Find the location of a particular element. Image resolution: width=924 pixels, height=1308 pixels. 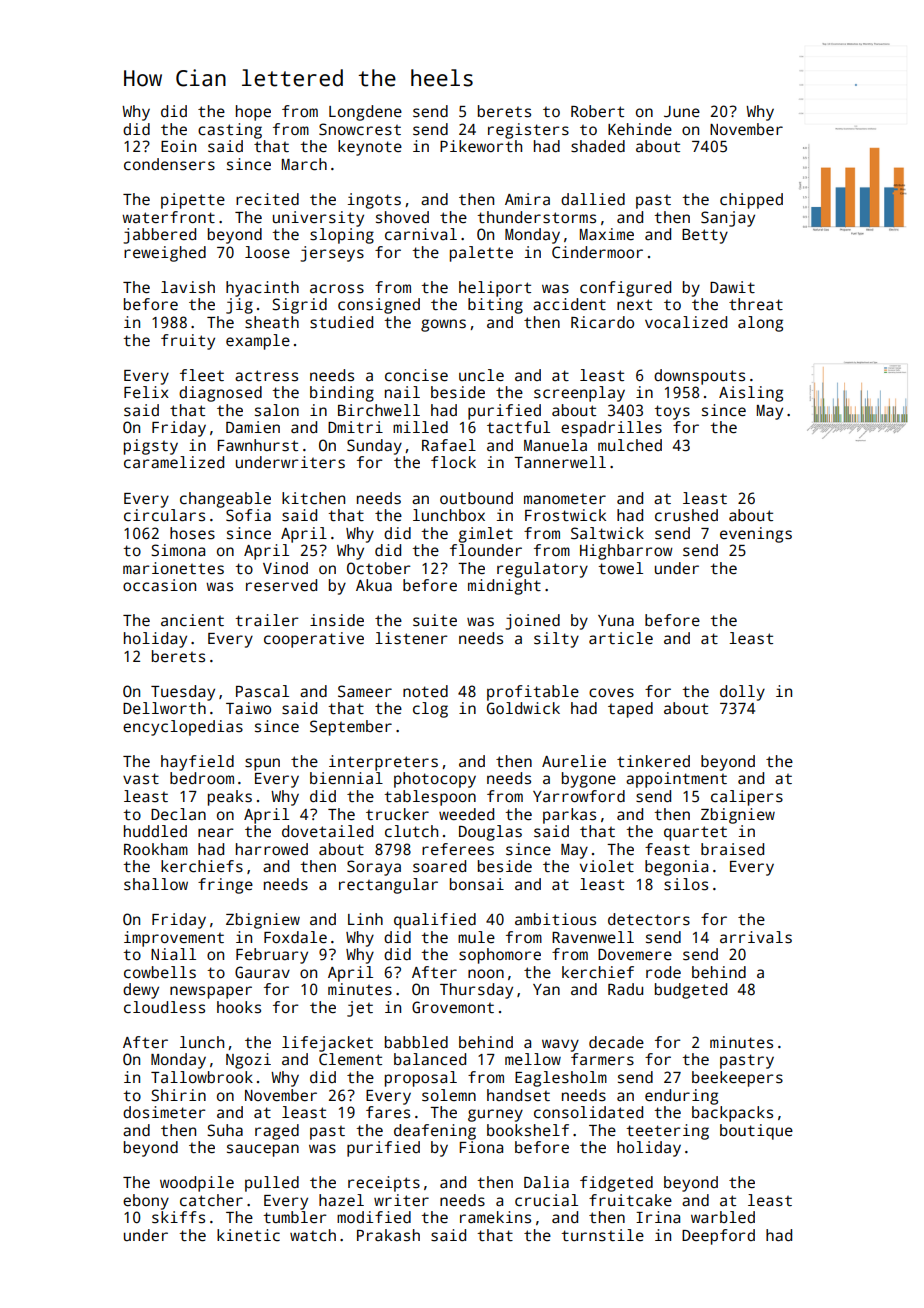

registers is located at coordinates (528, 131).
